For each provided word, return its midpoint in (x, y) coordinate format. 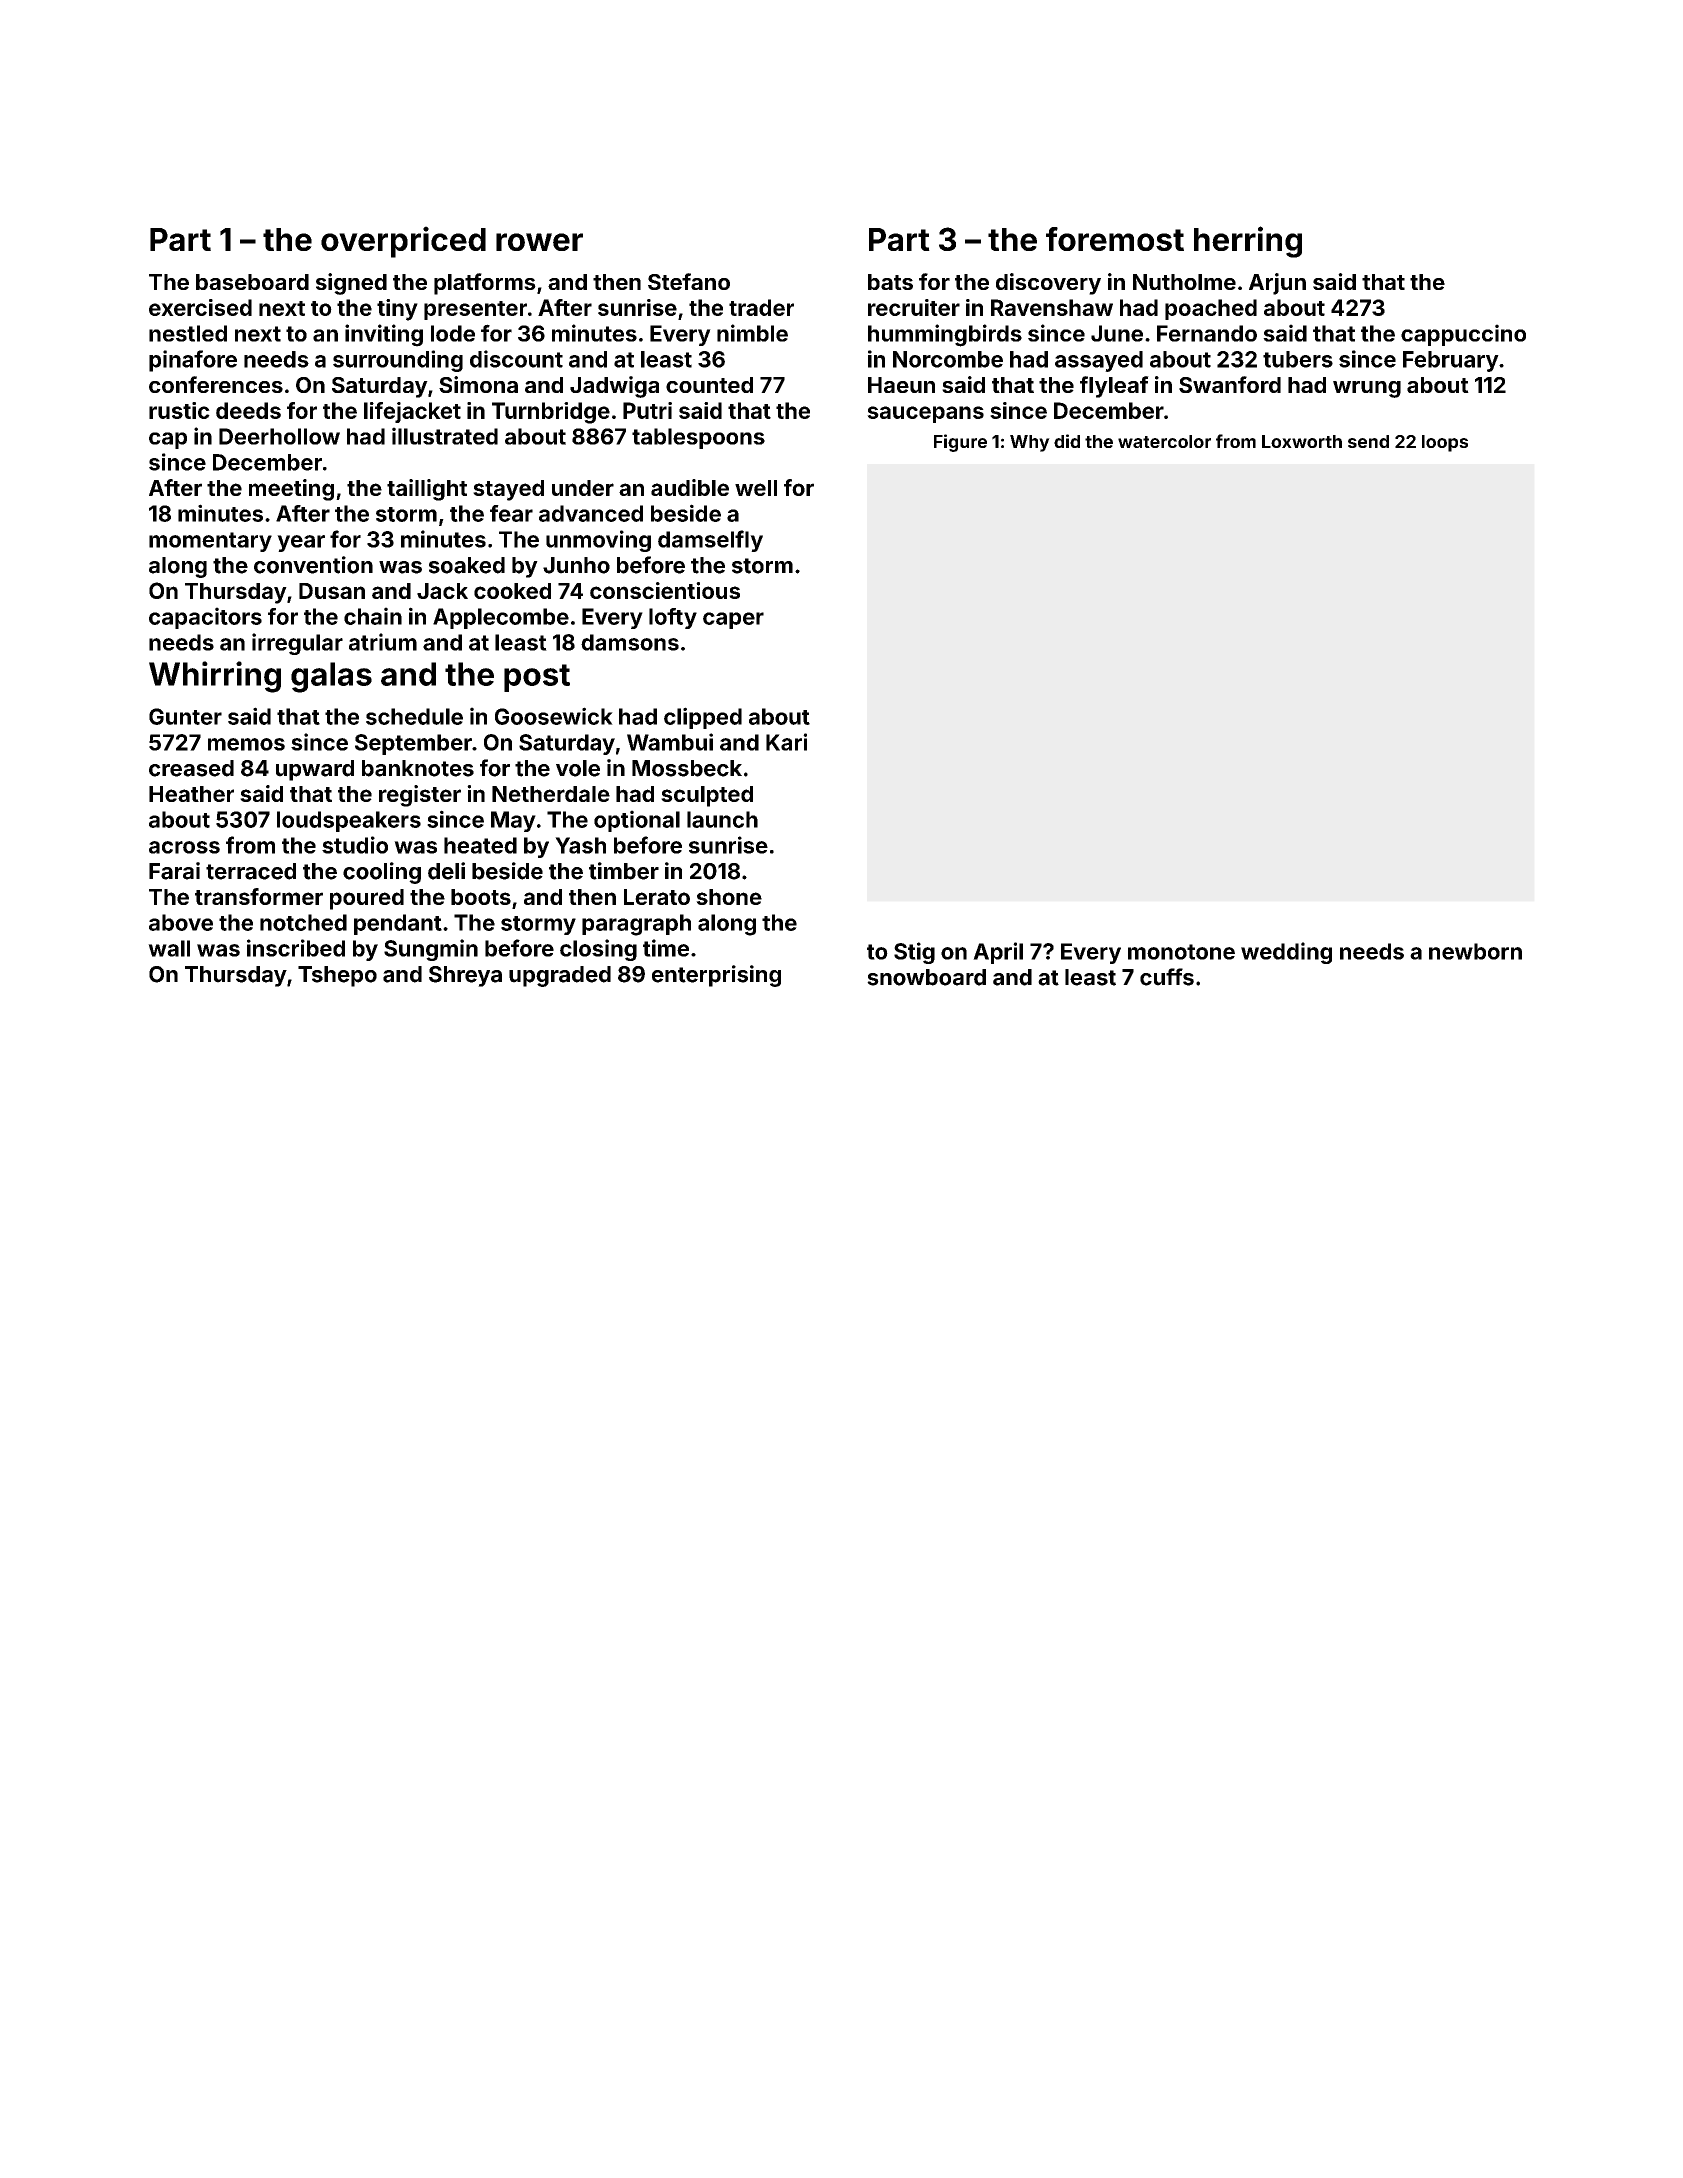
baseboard (252, 282)
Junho (576, 565)
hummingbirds (945, 335)
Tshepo (337, 976)
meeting (291, 490)
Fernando (1207, 333)
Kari (786, 742)
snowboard (926, 977)
